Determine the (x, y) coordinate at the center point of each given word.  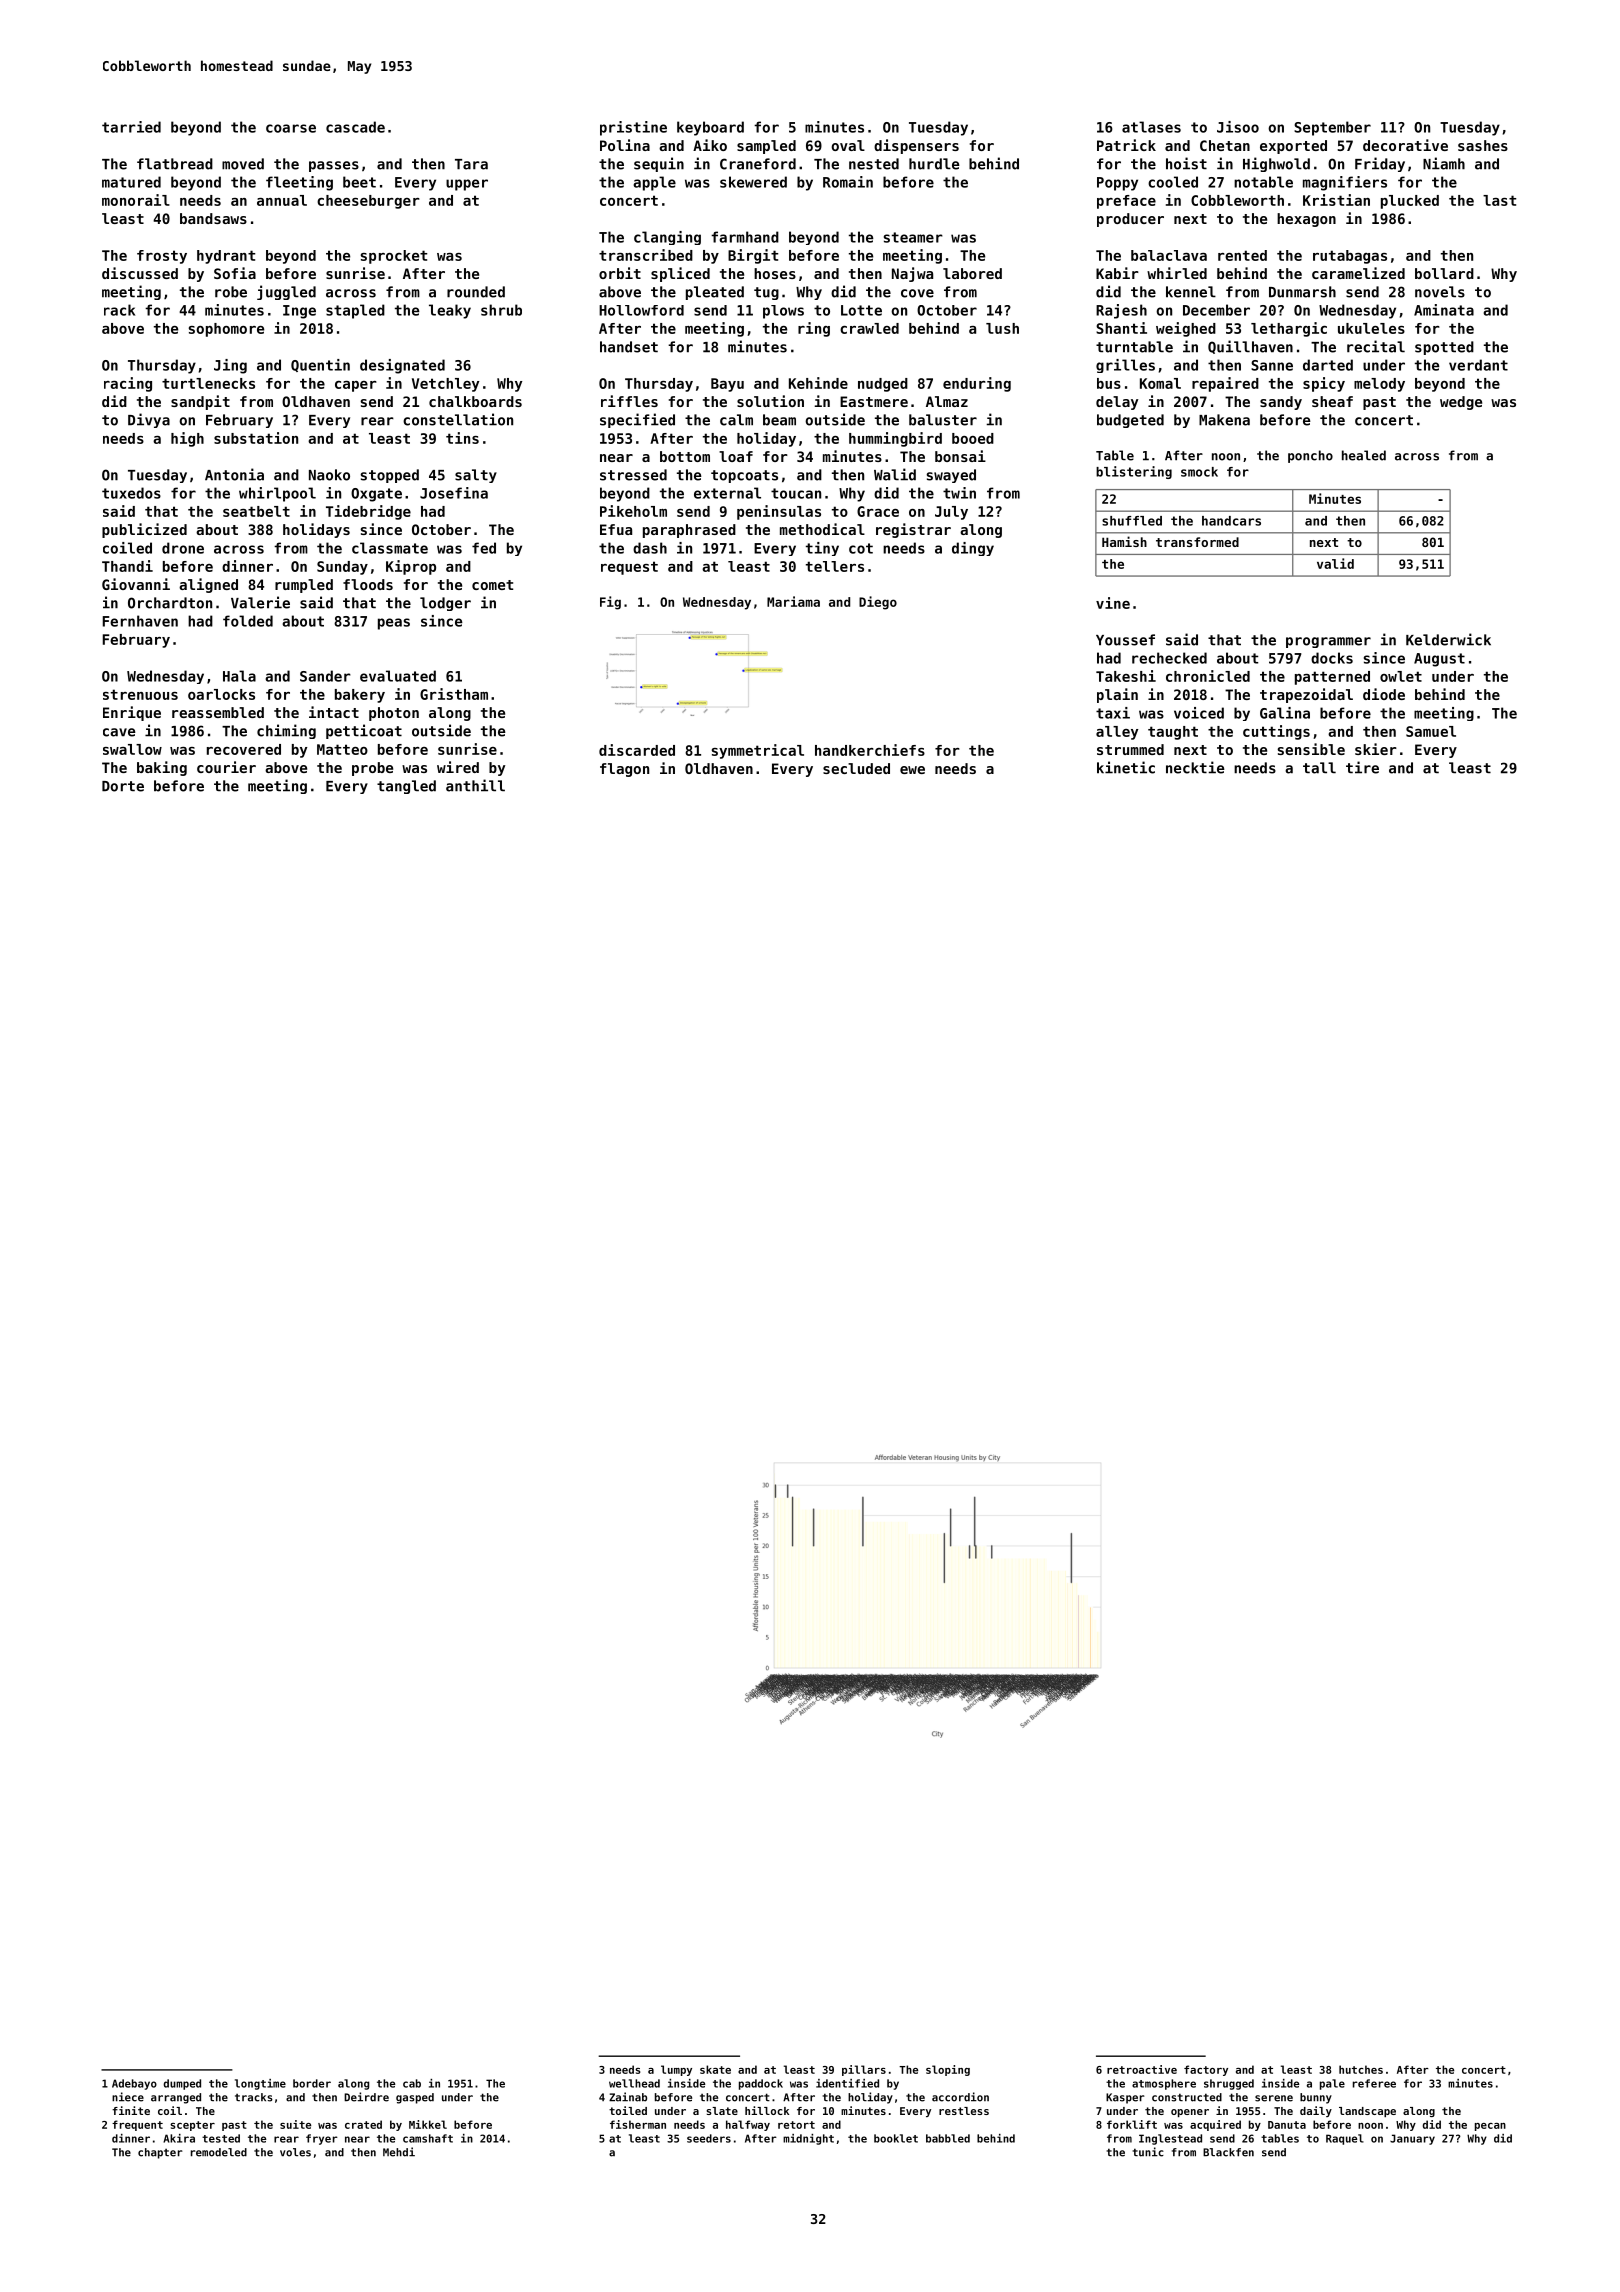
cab (412, 2083)
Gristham (454, 694)
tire (1362, 767)
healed (1364, 455)
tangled (406, 787)
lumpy (676, 2070)
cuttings (1276, 732)
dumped (182, 2084)
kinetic (1126, 767)
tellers (835, 566)
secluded (856, 768)
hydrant (226, 257)
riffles (629, 401)
